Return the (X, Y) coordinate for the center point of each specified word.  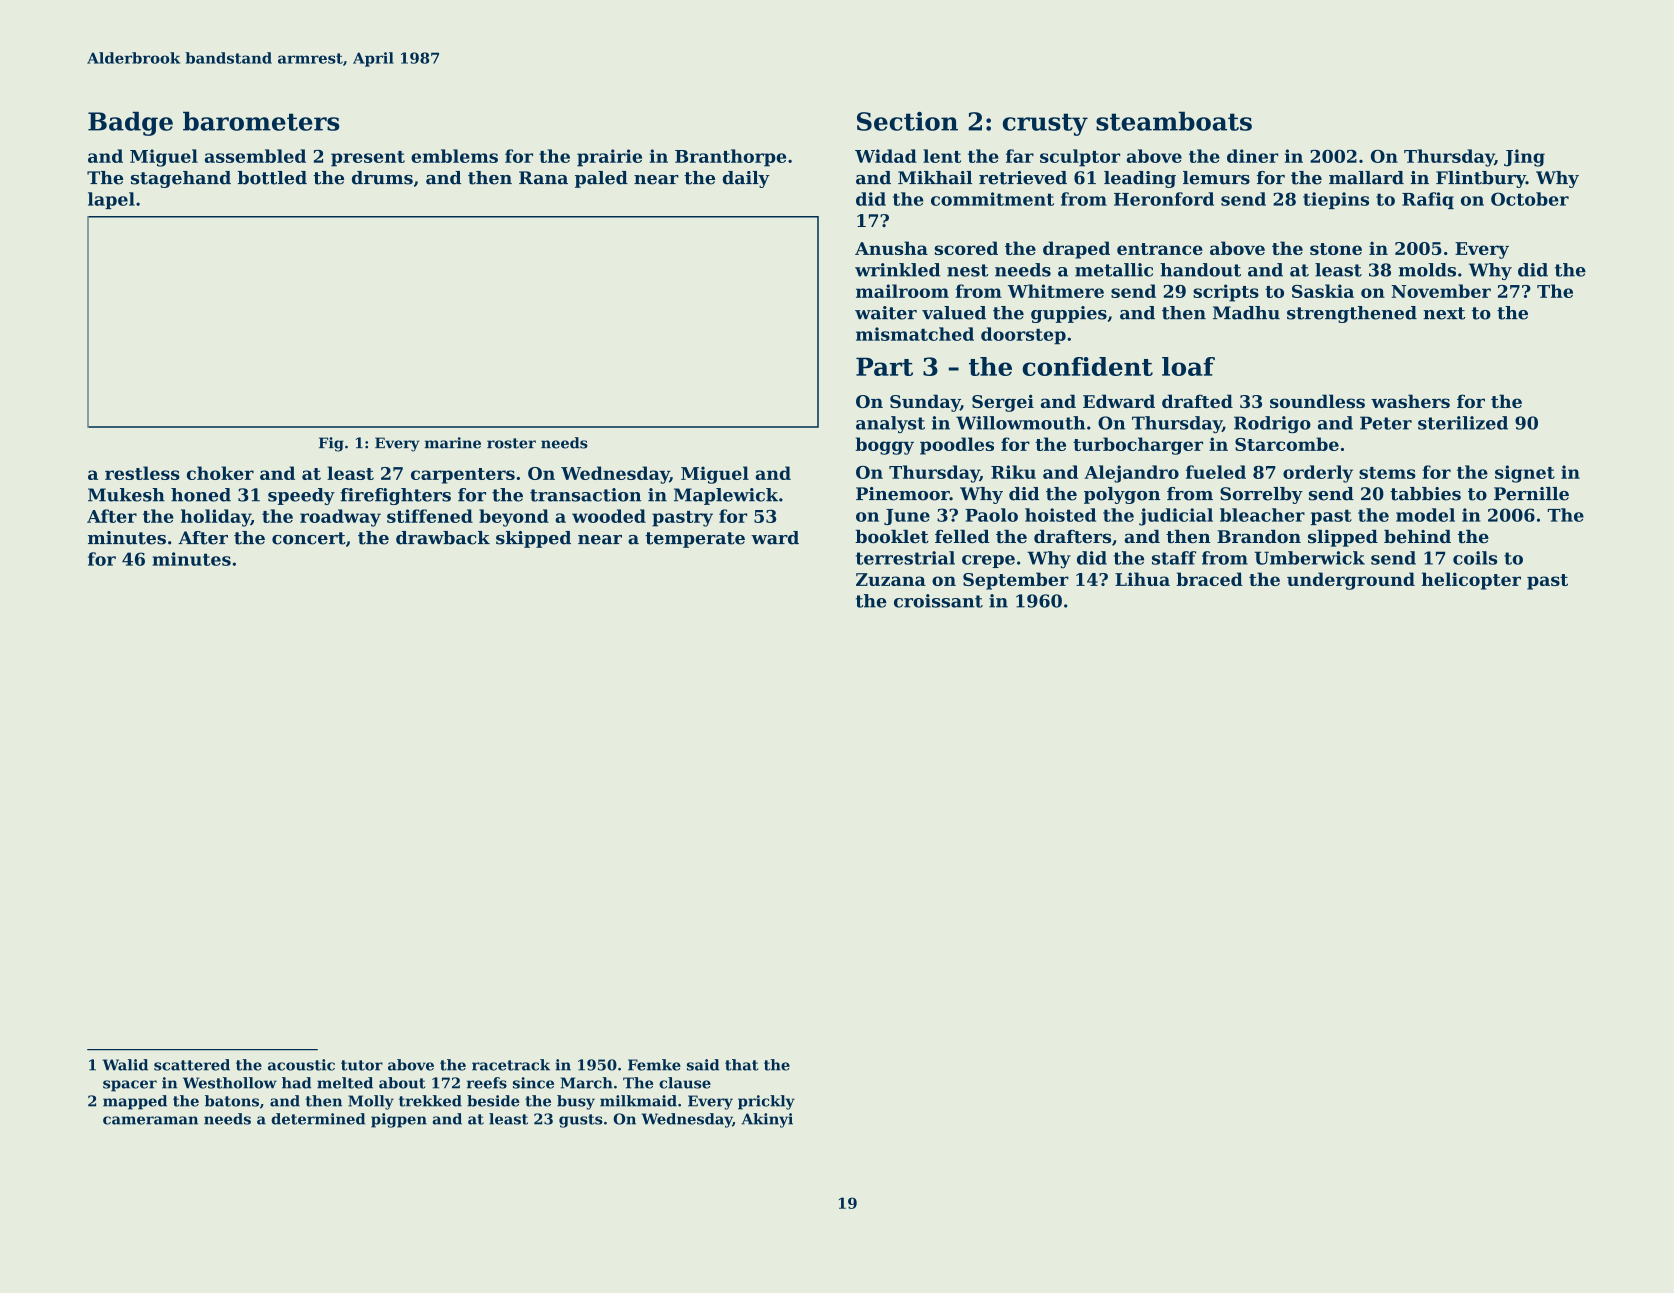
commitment (992, 199)
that (741, 1065)
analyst (890, 424)
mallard (1366, 178)
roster (511, 443)
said (703, 1065)
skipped (533, 539)
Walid (125, 1065)
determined (318, 1119)
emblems (454, 156)
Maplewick (726, 496)
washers (1410, 401)
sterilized (1463, 423)
